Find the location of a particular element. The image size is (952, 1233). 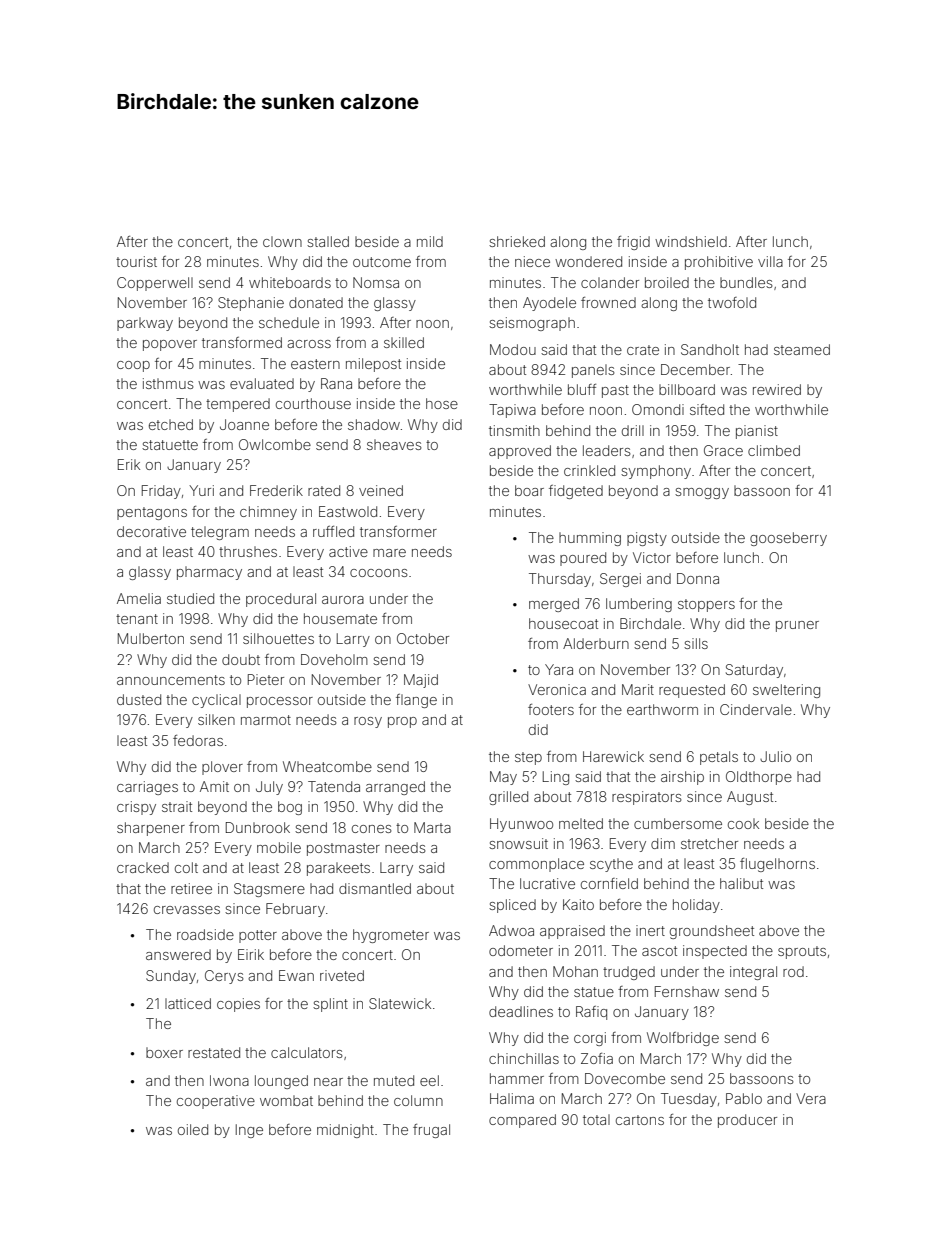

shrieked is located at coordinates (517, 241).
